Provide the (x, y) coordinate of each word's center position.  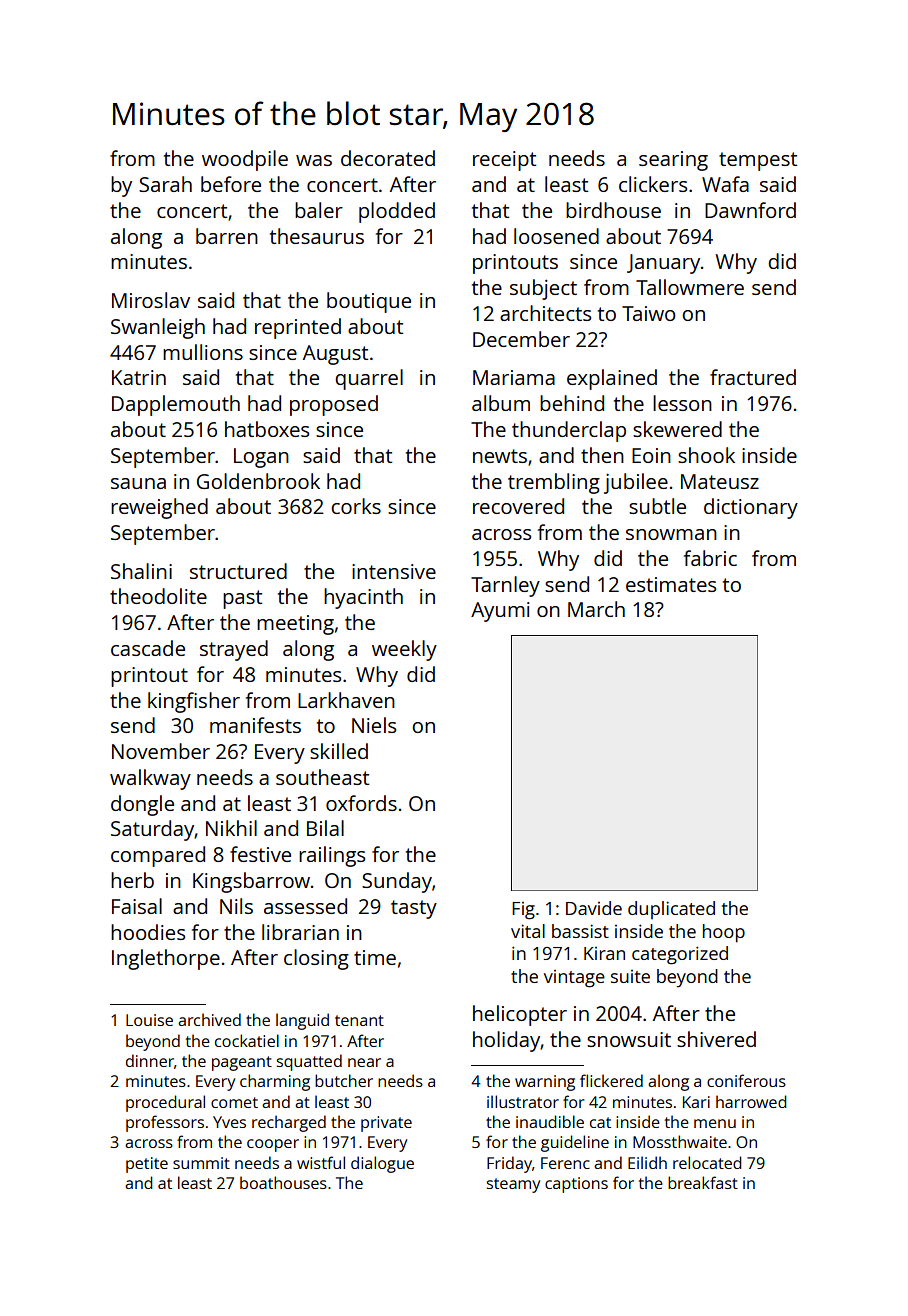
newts (500, 456)
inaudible (550, 1121)
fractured (753, 377)
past (242, 599)
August (335, 355)
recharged (289, 1123)
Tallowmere (690, 287)
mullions (203, 352)
